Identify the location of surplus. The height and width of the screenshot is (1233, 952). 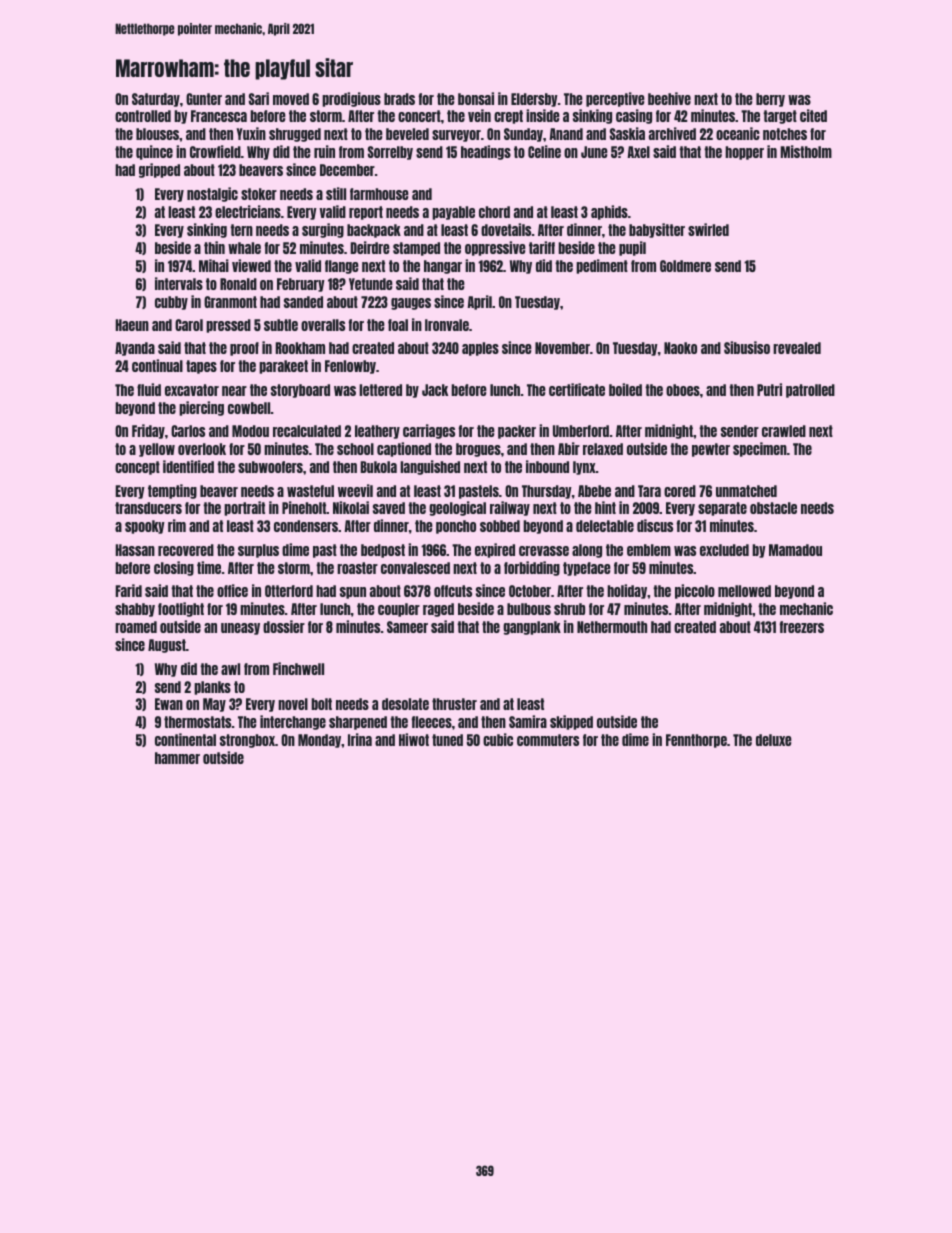
(258, 551).
